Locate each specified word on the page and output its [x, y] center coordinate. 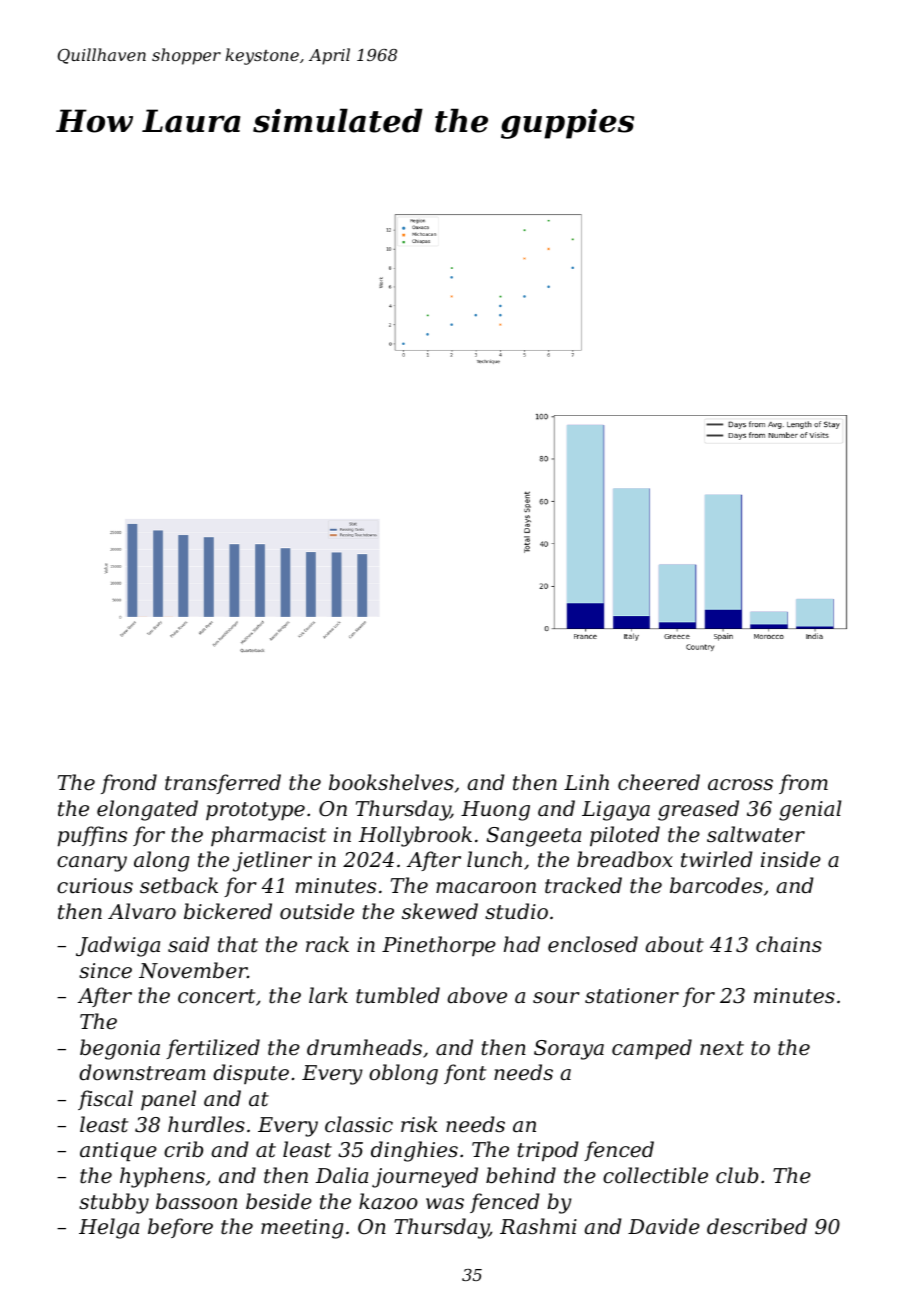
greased [698, 810]
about [674, 944]
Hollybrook [415, 836]
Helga [109, 1228]
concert [216, 996]
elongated [147, 810]
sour [556, 998]
